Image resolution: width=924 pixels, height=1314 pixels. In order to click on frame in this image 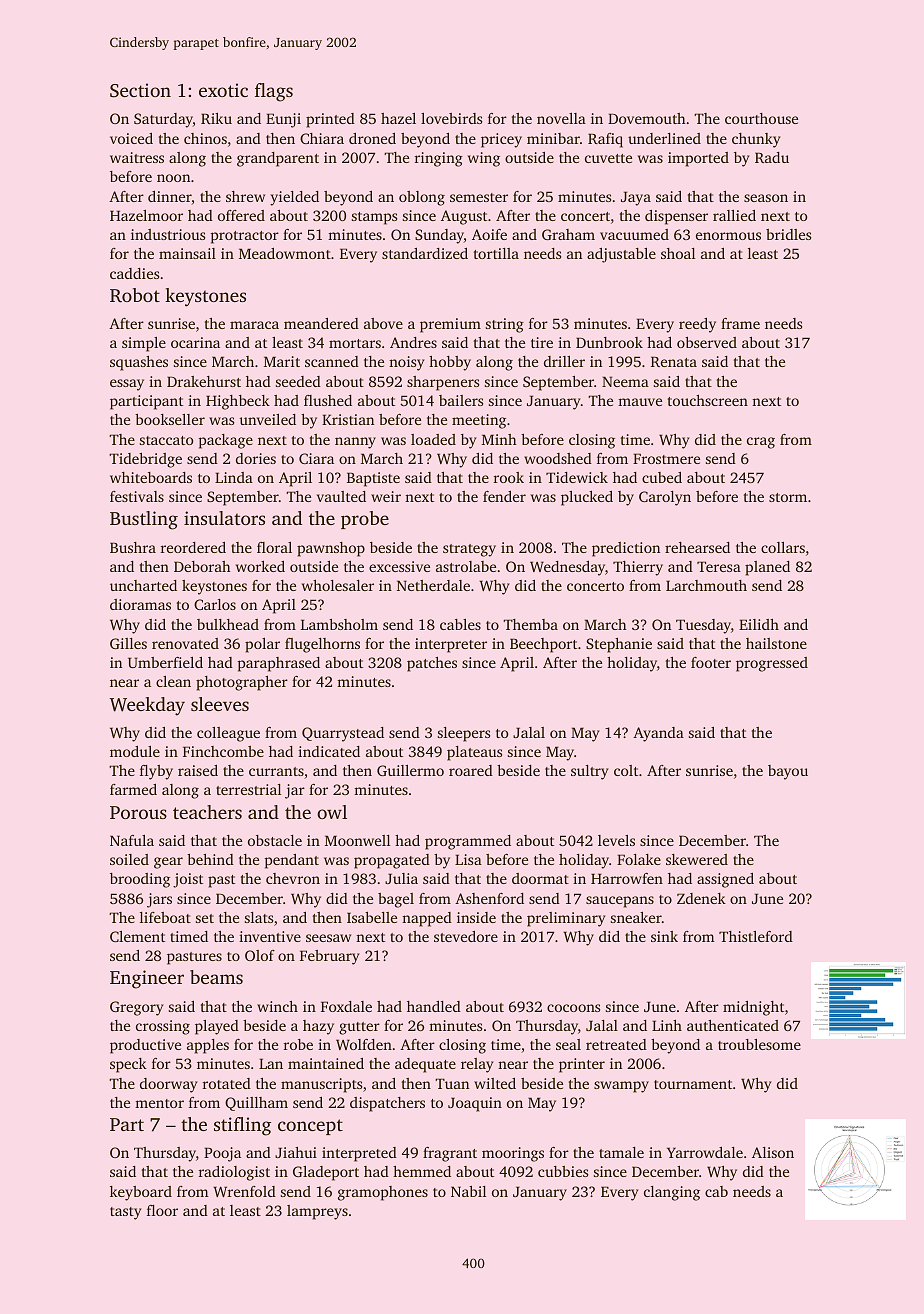, I will do `click(740, 323)`.
